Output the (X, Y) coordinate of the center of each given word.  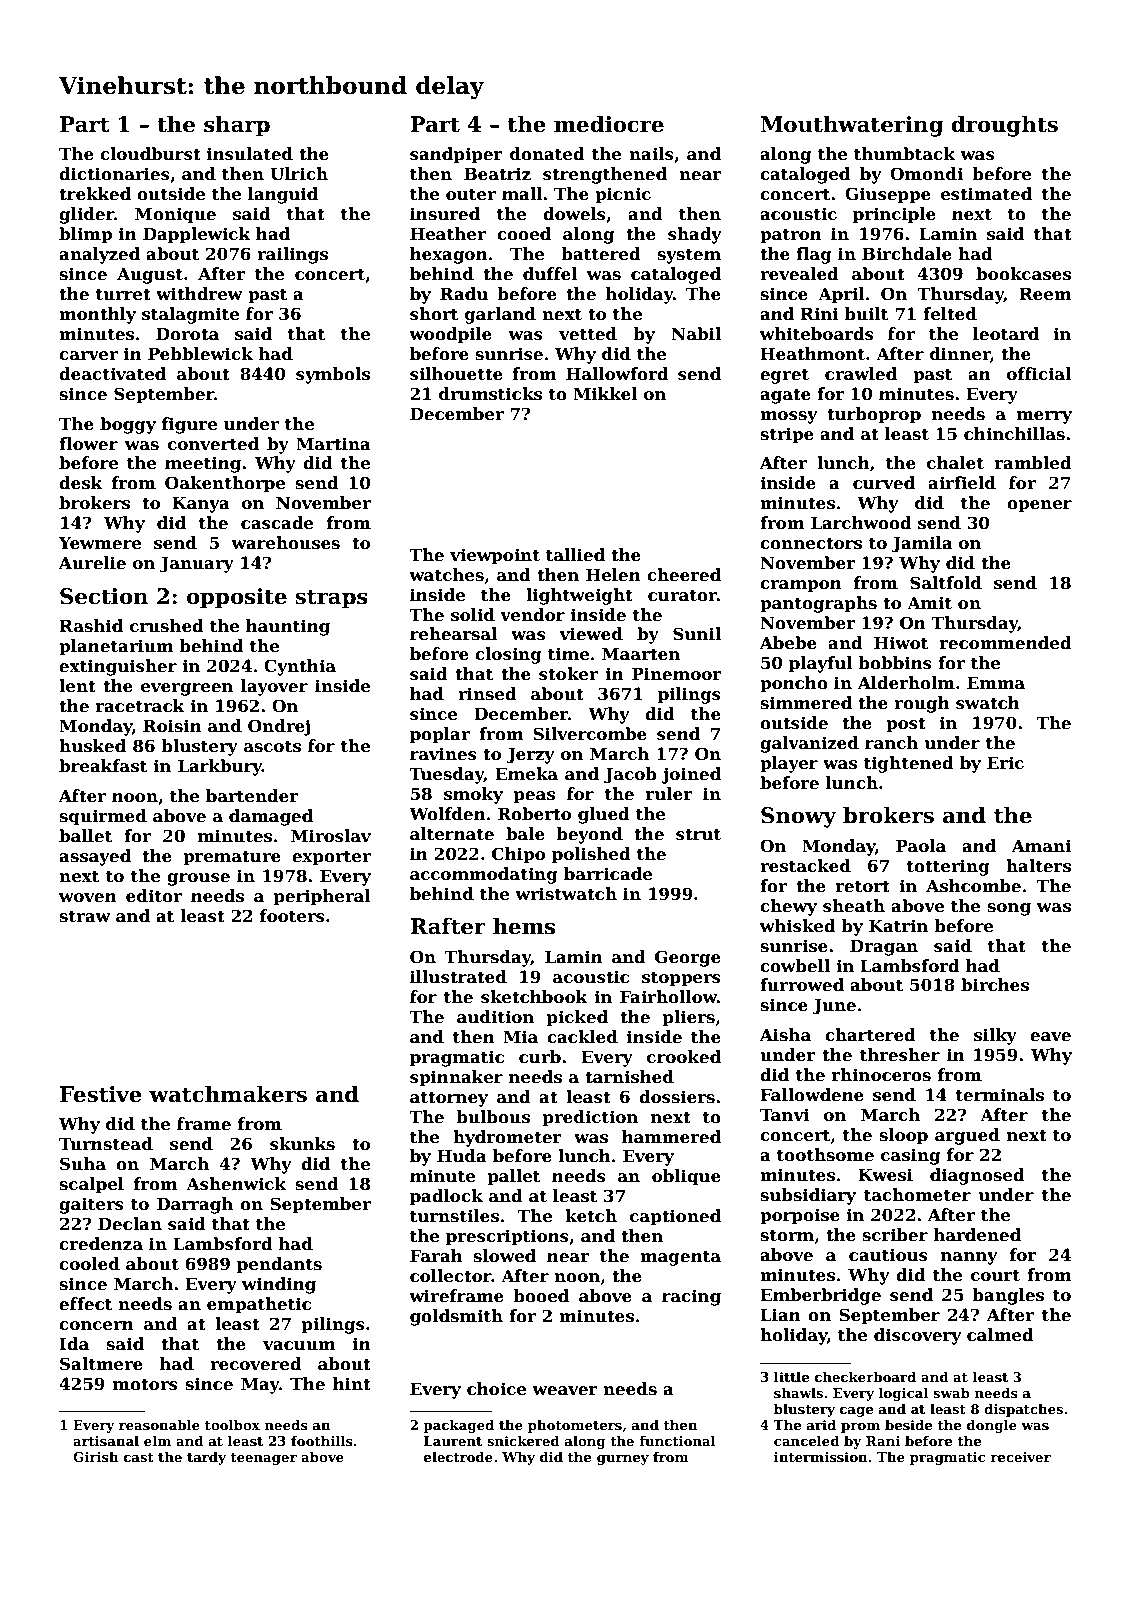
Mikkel (605, 394)
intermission (821, 1457)
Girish (96, 1457)
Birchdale (907, 254)
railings (292, 255)
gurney (623, 1460)
